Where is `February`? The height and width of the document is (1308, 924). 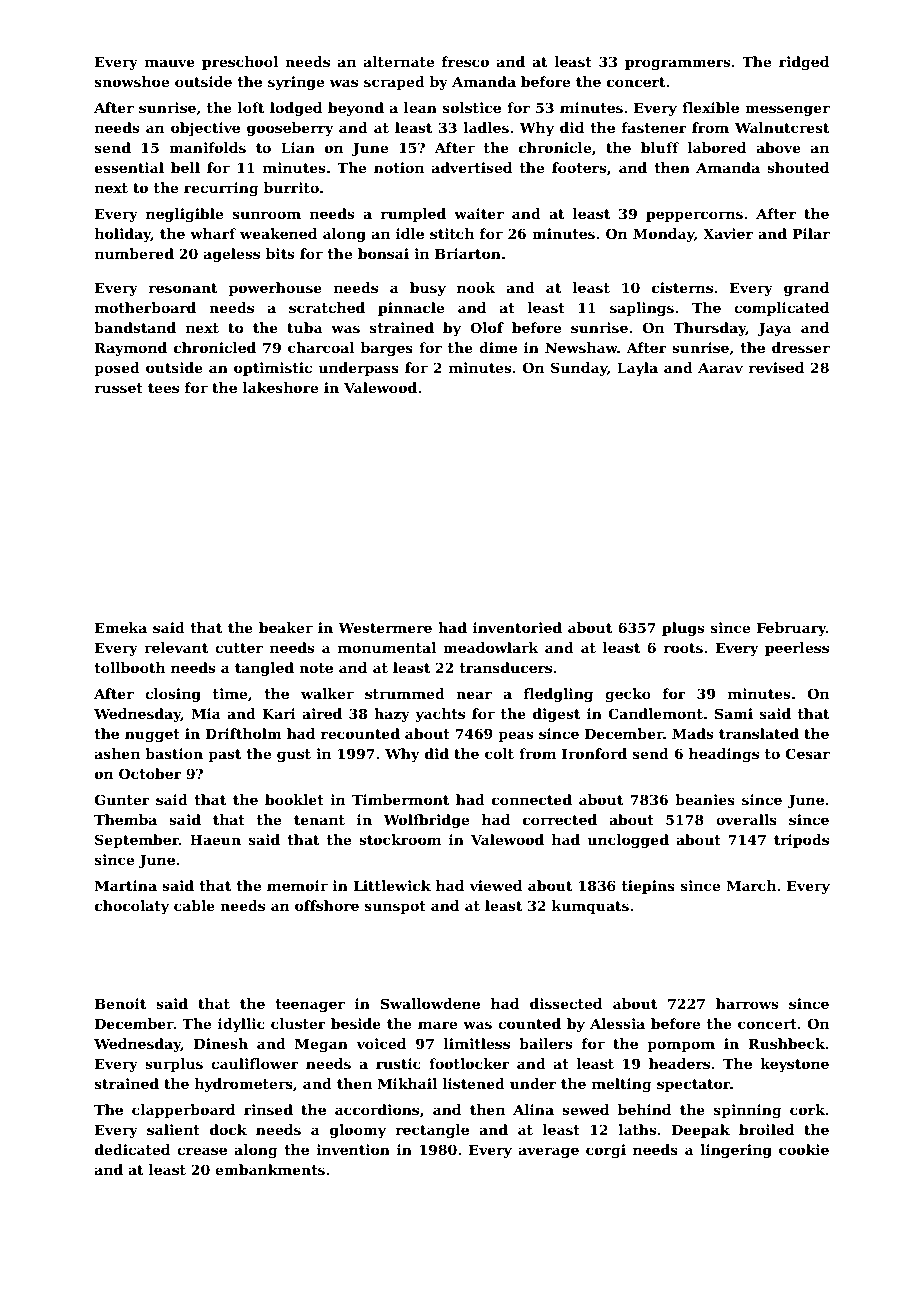
February is located at coordinates (791, 629).
